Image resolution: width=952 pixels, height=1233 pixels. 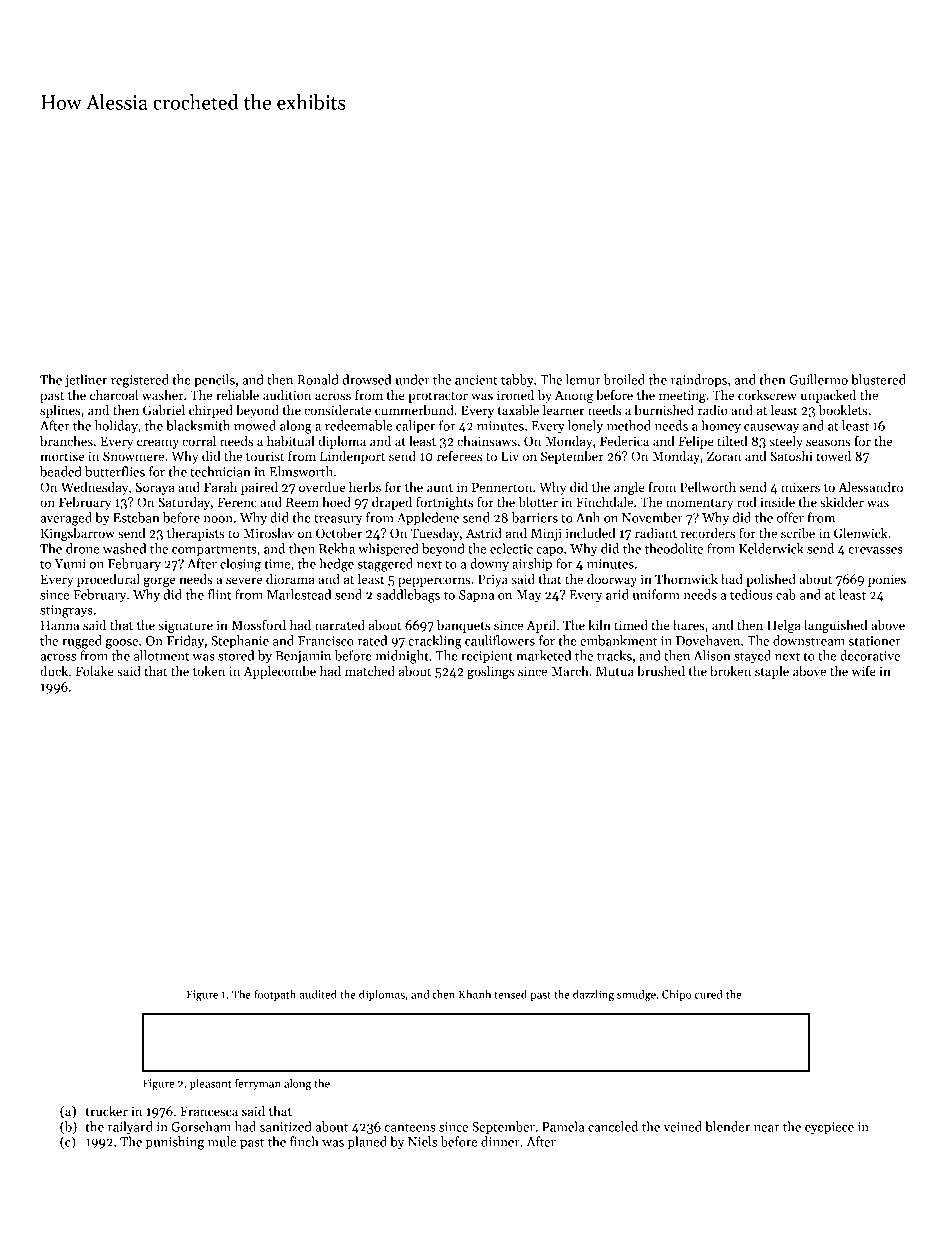 What do you see at coordinates (318, 994) in the document?
I see `audited` at bounding box center [318, 994].
